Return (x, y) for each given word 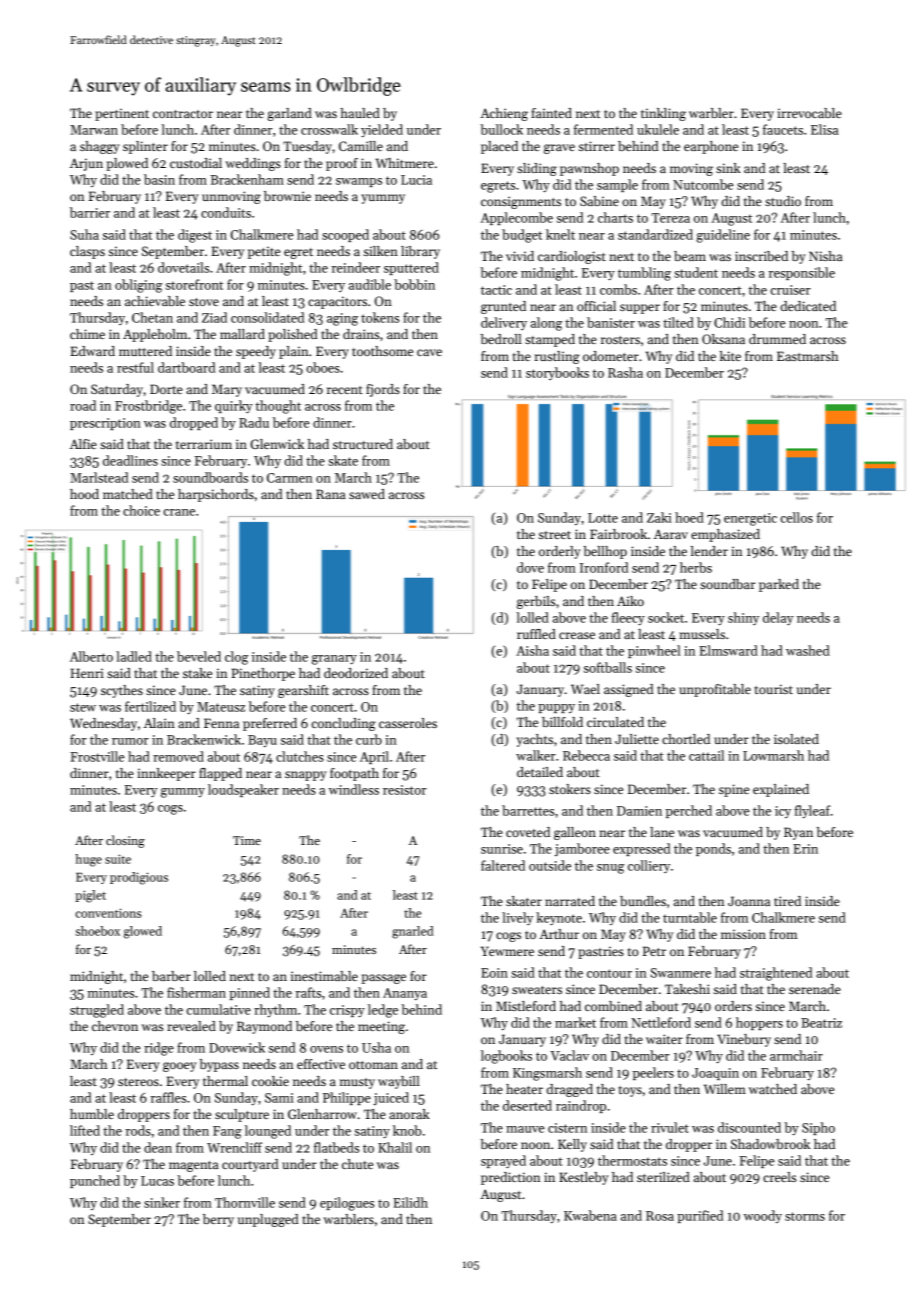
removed (178, 756)
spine (734, 790)
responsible (802, 273)
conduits (226, 212)
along (546, 324)
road (83, 405)
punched (95, 1181)
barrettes (528, 810)
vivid (520, 256)
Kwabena (590, 1215)
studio (783, 201)
